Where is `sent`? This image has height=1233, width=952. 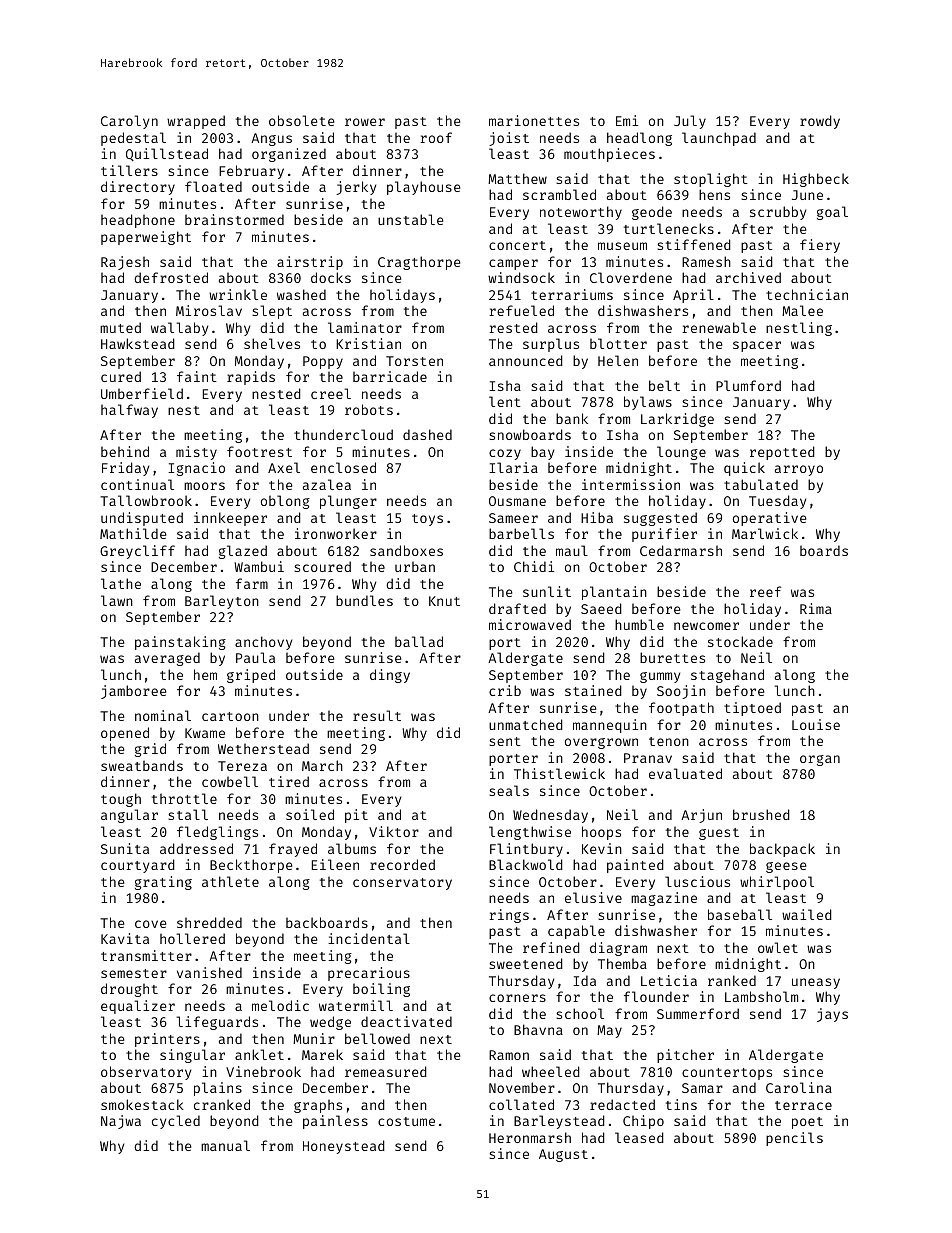
sent is located at coordinates (505, 741).
